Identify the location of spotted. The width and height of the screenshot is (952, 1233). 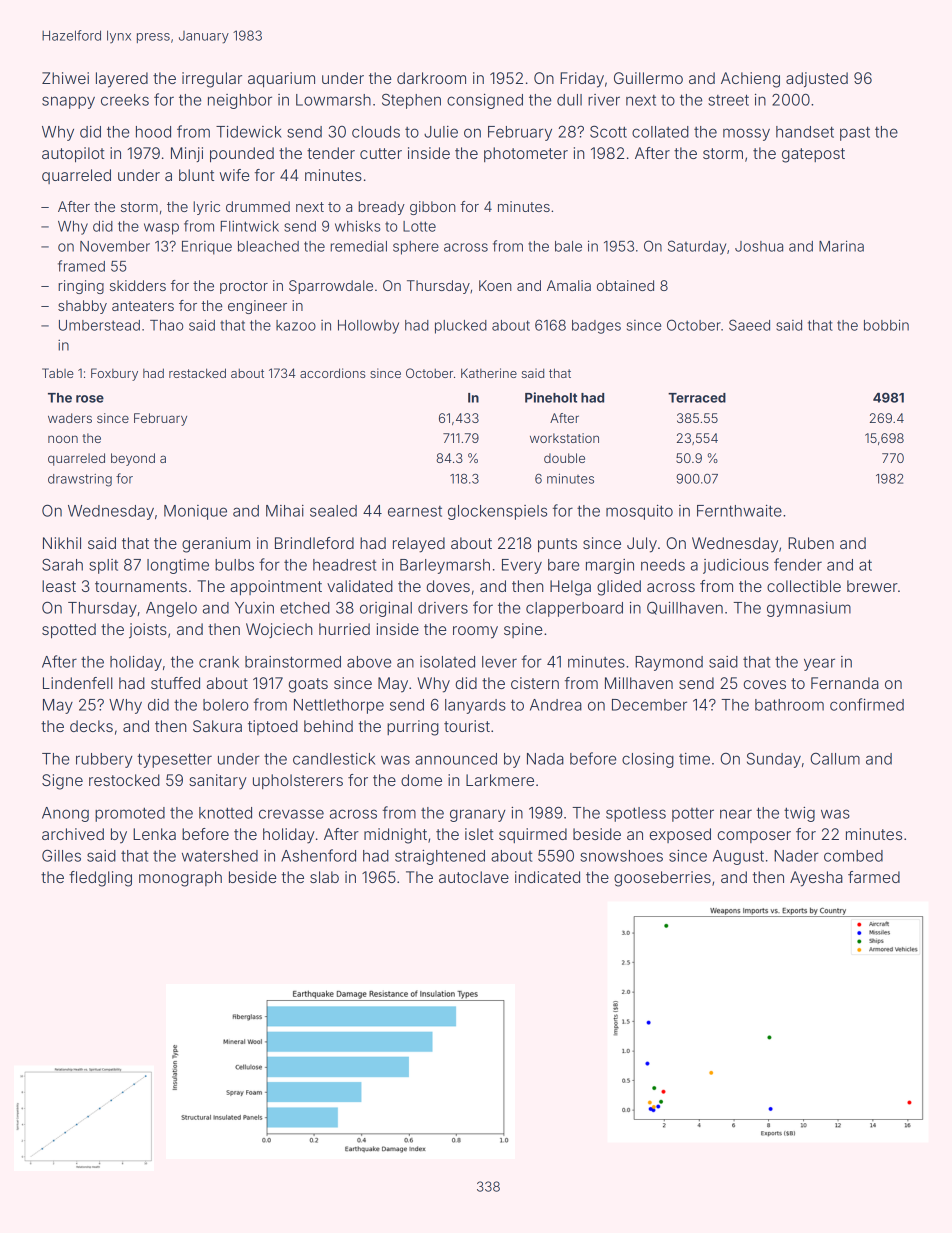
(69, 630).
